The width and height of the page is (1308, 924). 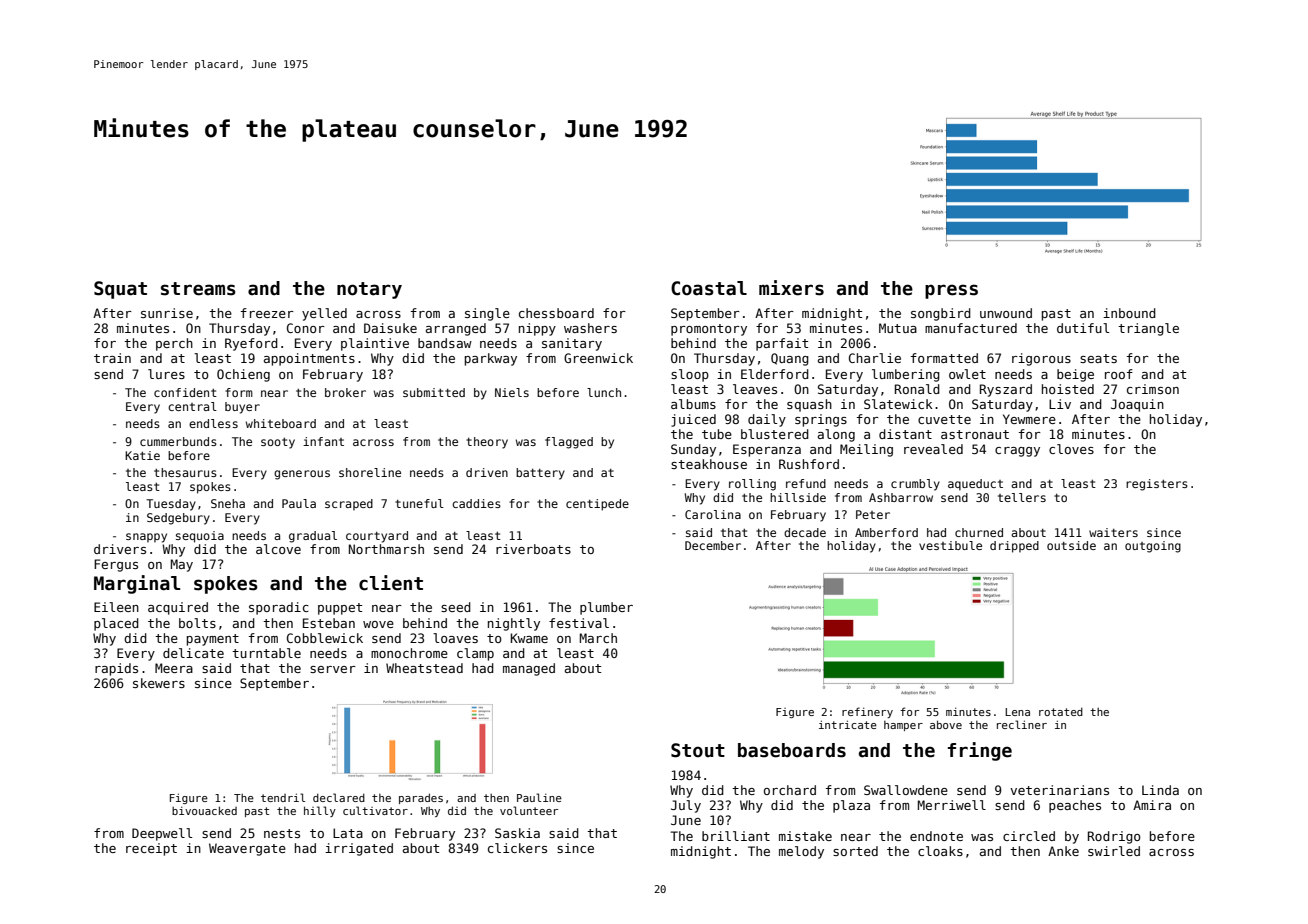 I want to click on Coastal, so click(x=709, y=288).
